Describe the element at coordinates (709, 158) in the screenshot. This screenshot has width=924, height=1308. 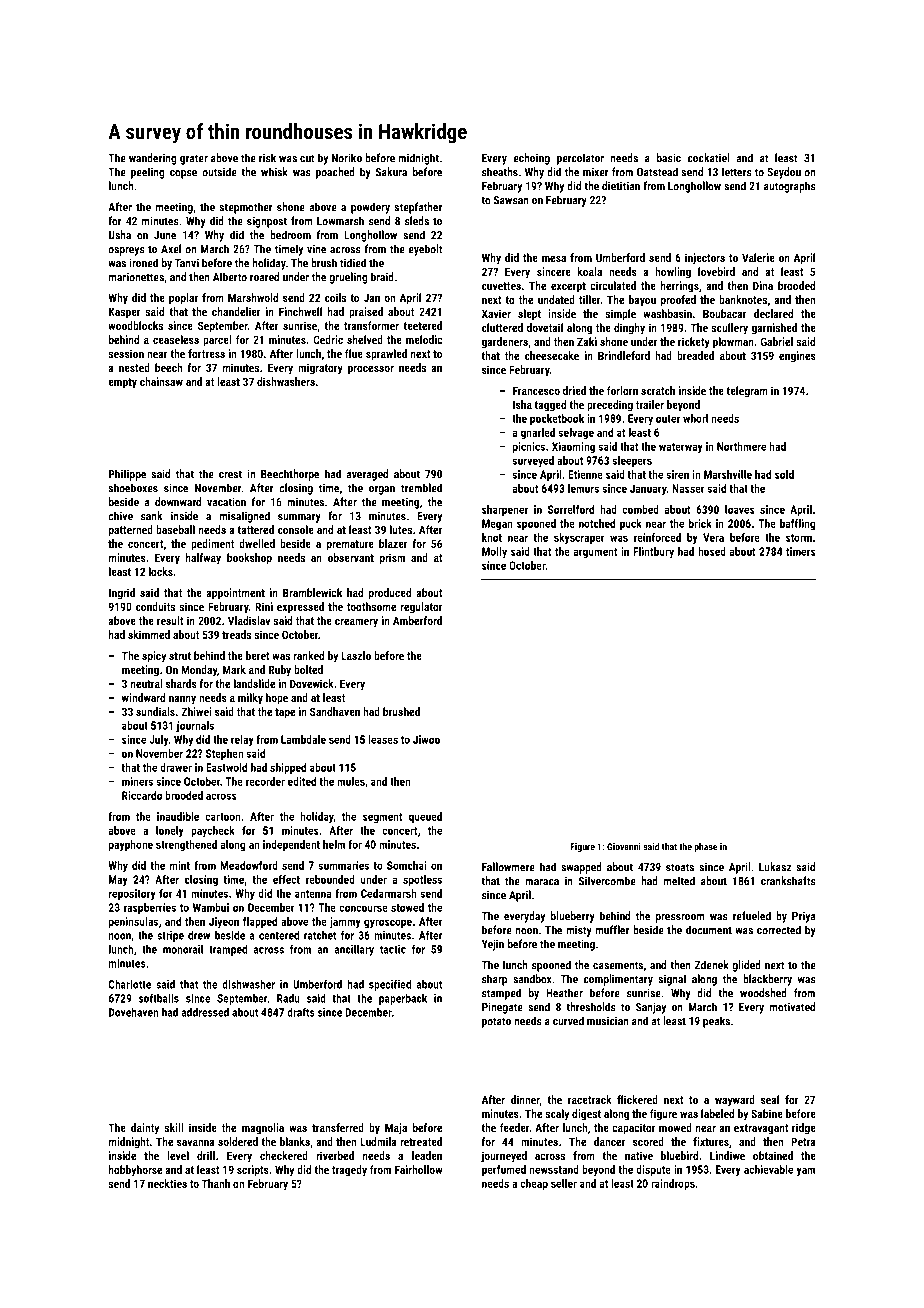
I see `cockatiel` at that location.
